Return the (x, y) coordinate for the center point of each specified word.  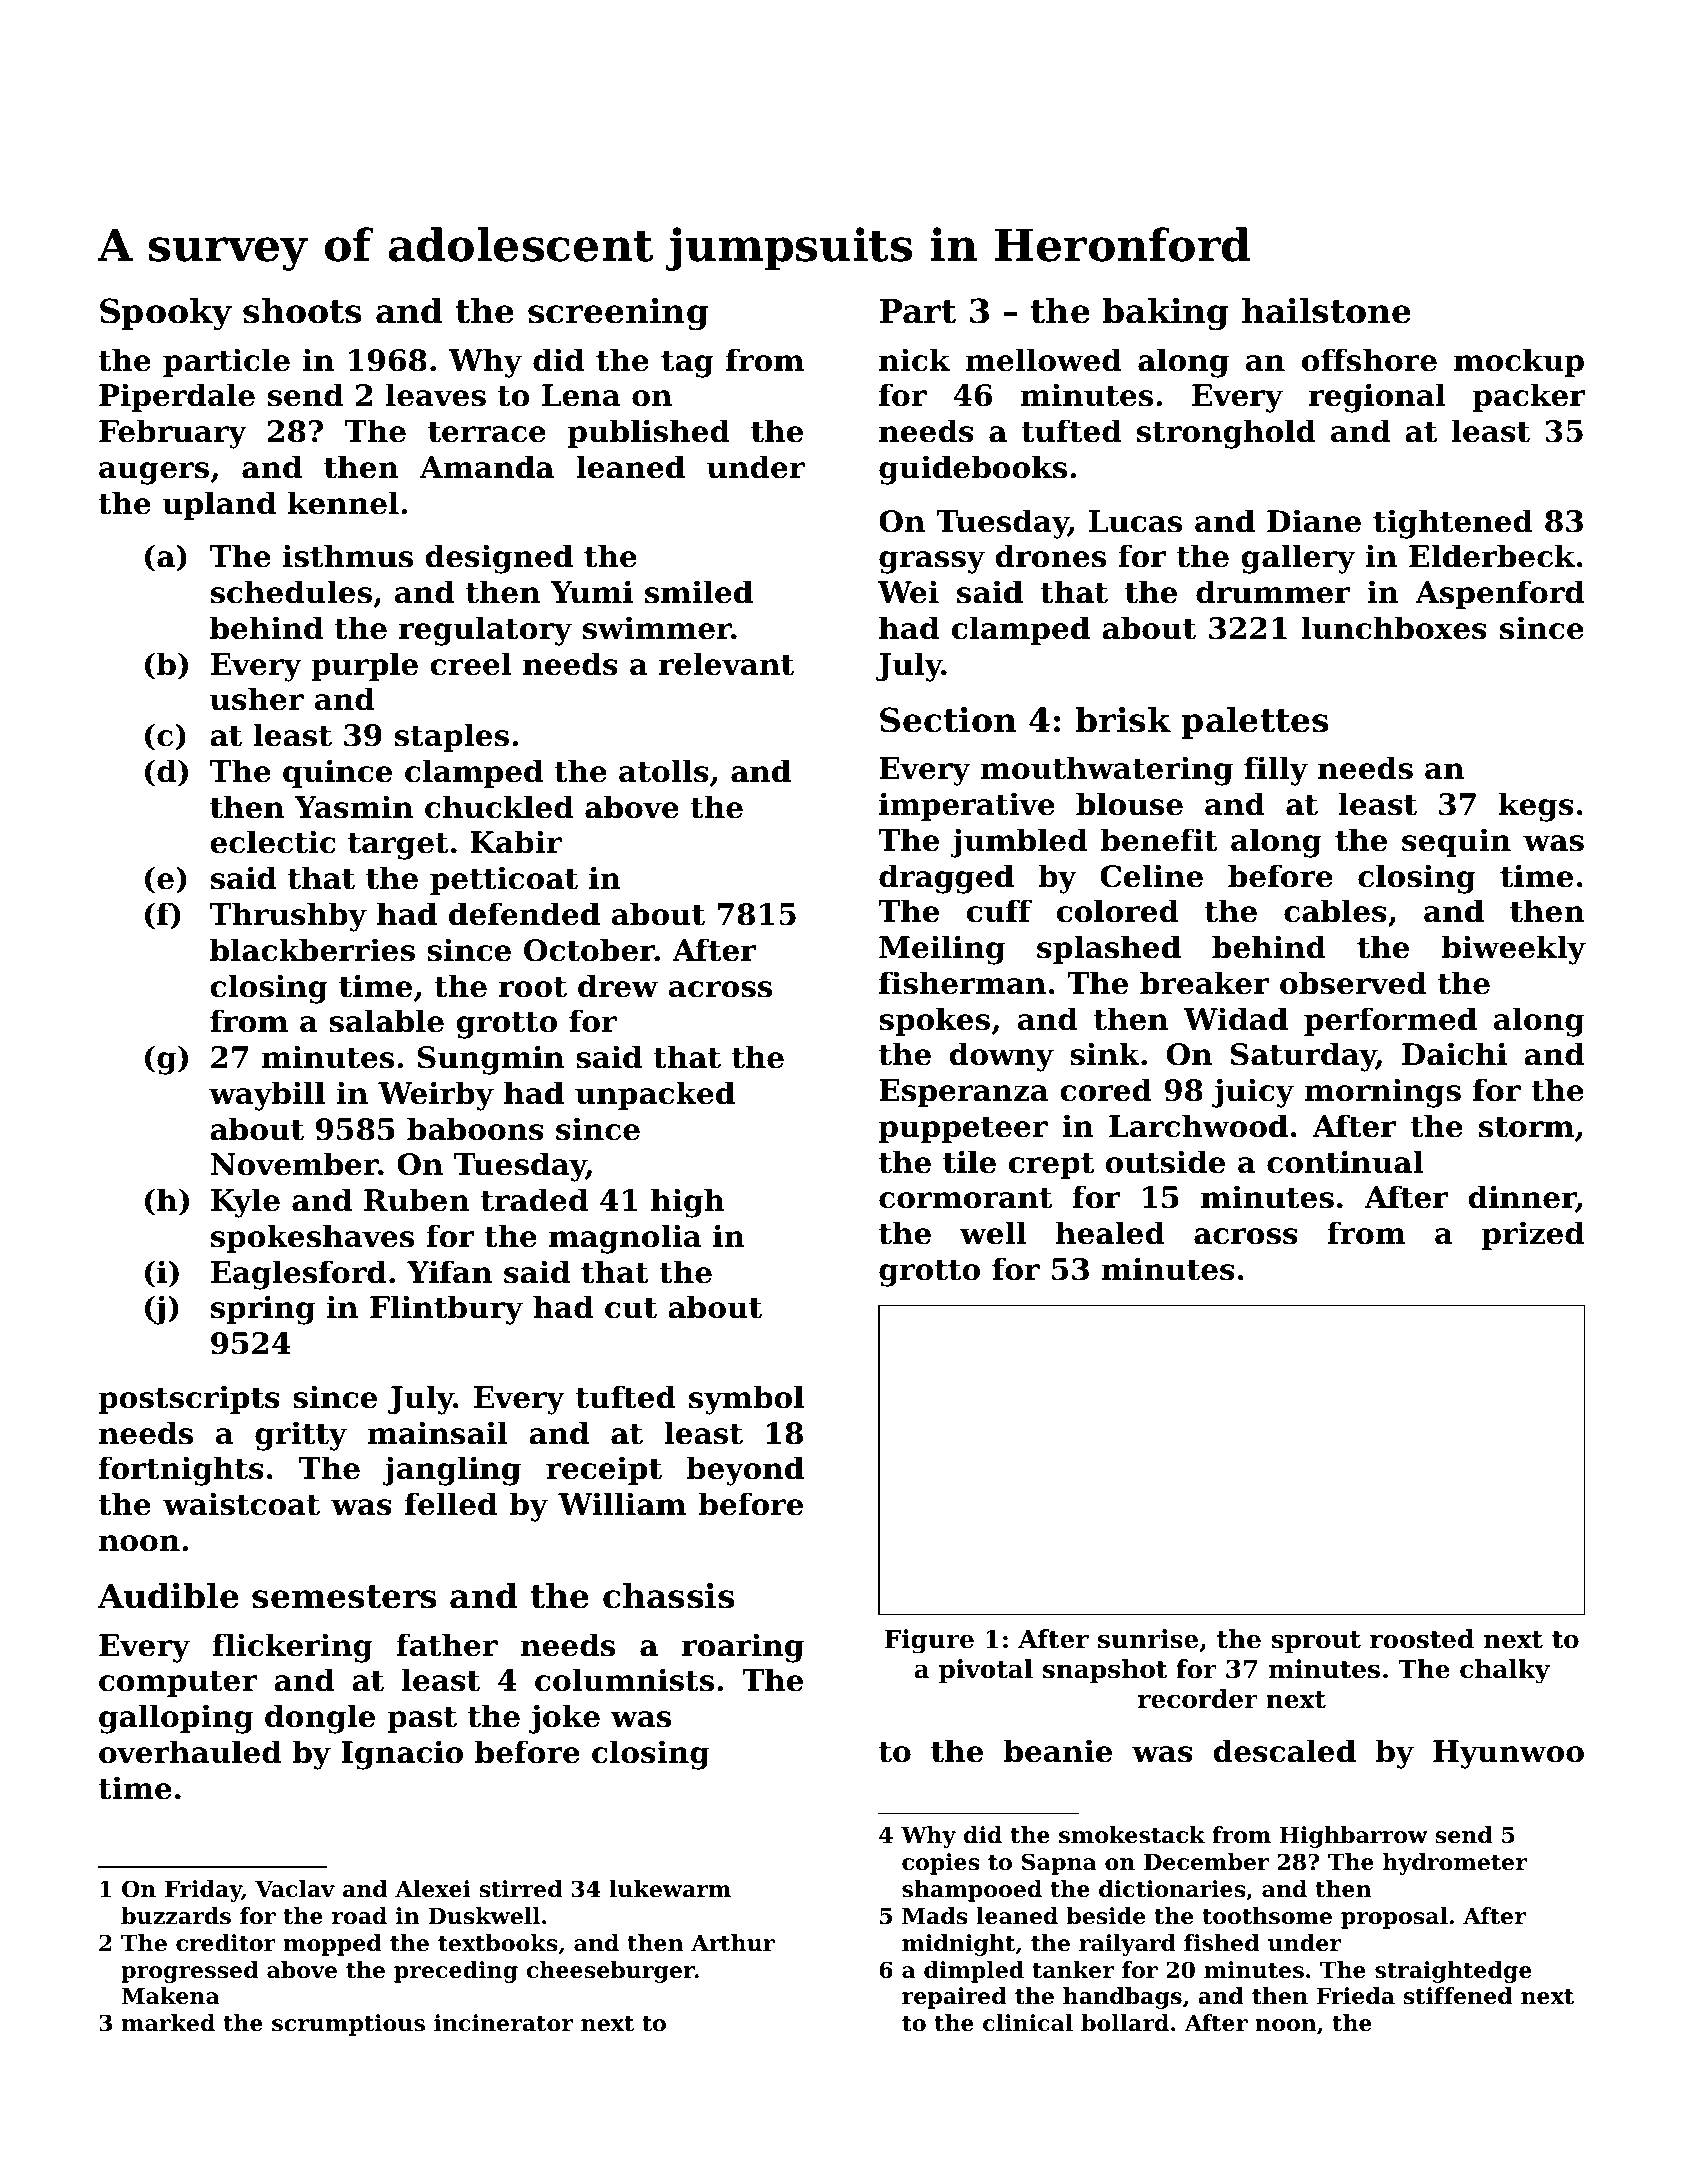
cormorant (965, 1198)
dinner (1522, 1198)
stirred (520, 1889)
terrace (487, 432)
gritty (301, 1436)
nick (914, 360)
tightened (1453, 524)
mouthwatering (1107, 771)
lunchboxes (1394, 628)
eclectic (273, 842)
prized (1533, 1235)
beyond (745, 1471)
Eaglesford (298, 1275)
